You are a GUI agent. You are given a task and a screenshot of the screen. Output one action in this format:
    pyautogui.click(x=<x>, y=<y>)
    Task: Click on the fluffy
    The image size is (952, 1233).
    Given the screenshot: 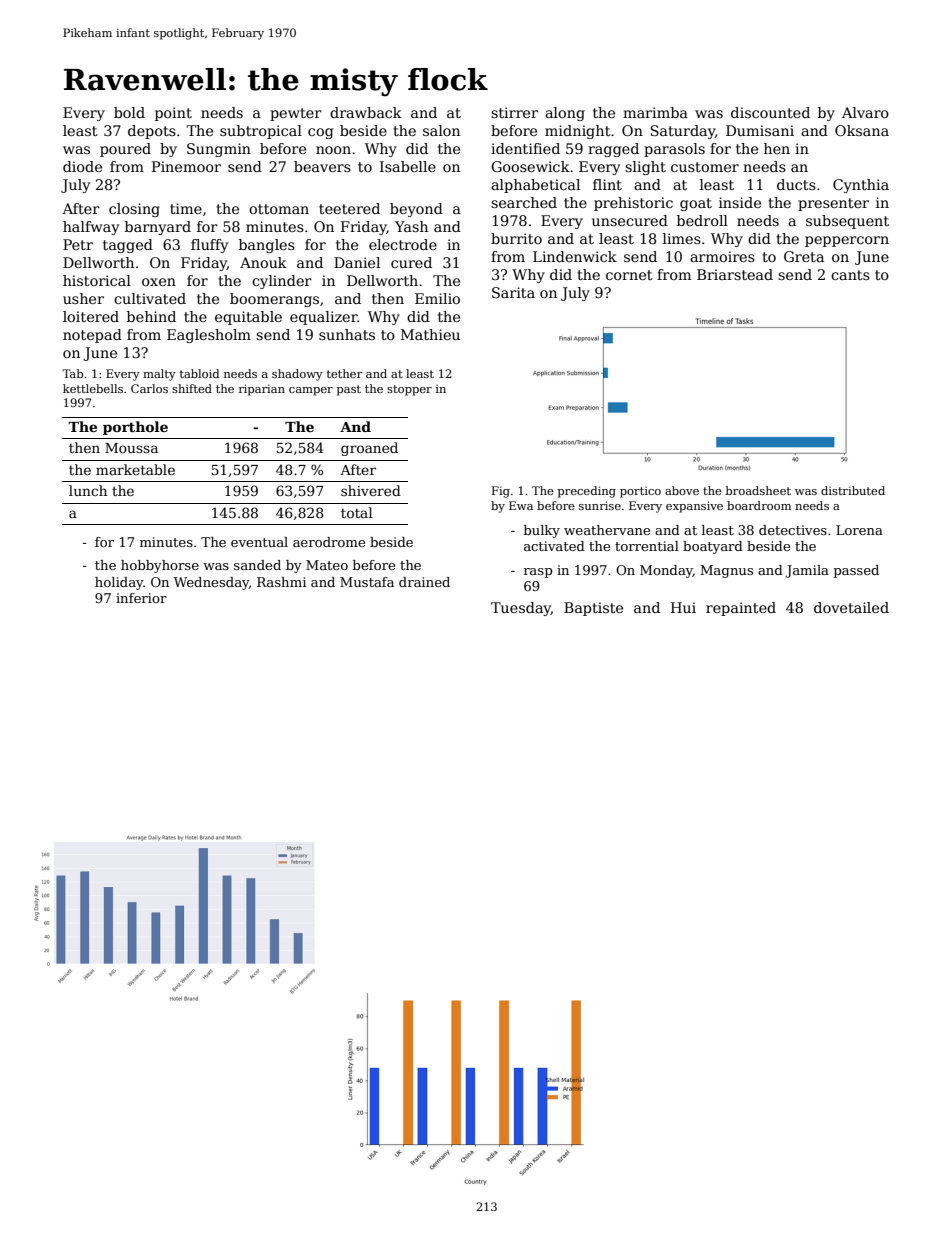 What is the action you would take?
    pyautogui.click(x=209, y=246)
